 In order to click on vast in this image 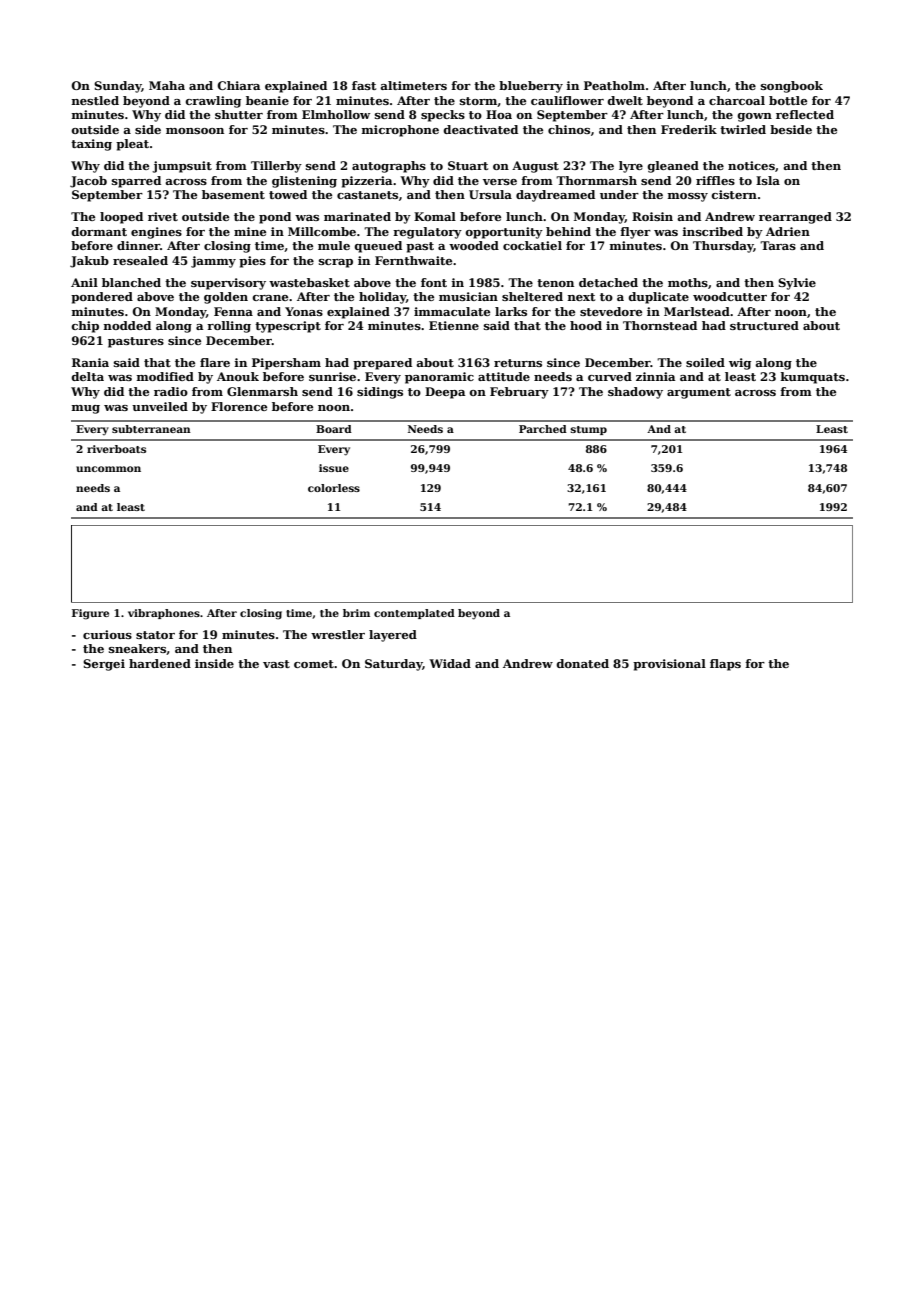, I will do `click(276, 664)`.
